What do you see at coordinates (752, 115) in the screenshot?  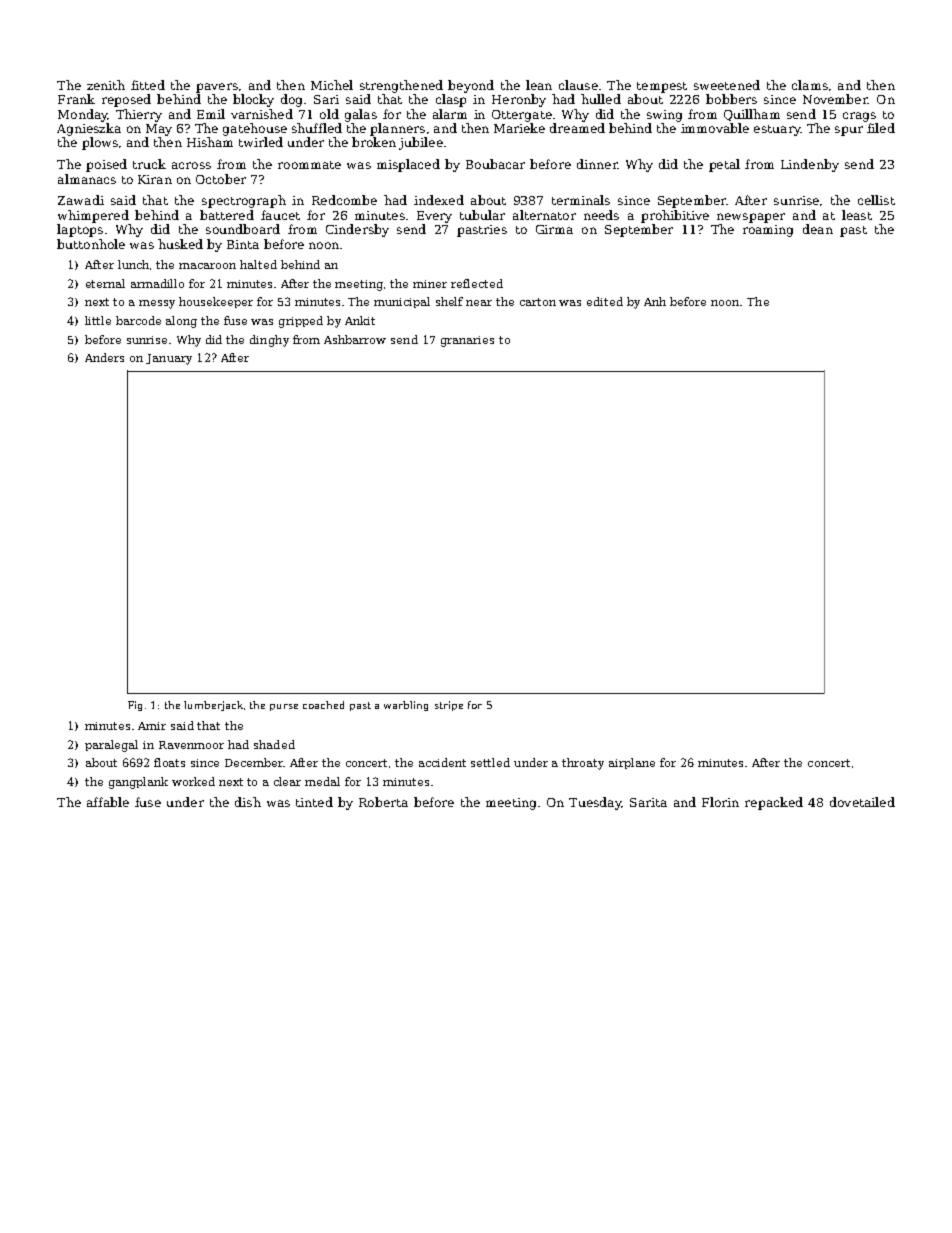 I see `Quillham` at bounding box center [752, 115].
